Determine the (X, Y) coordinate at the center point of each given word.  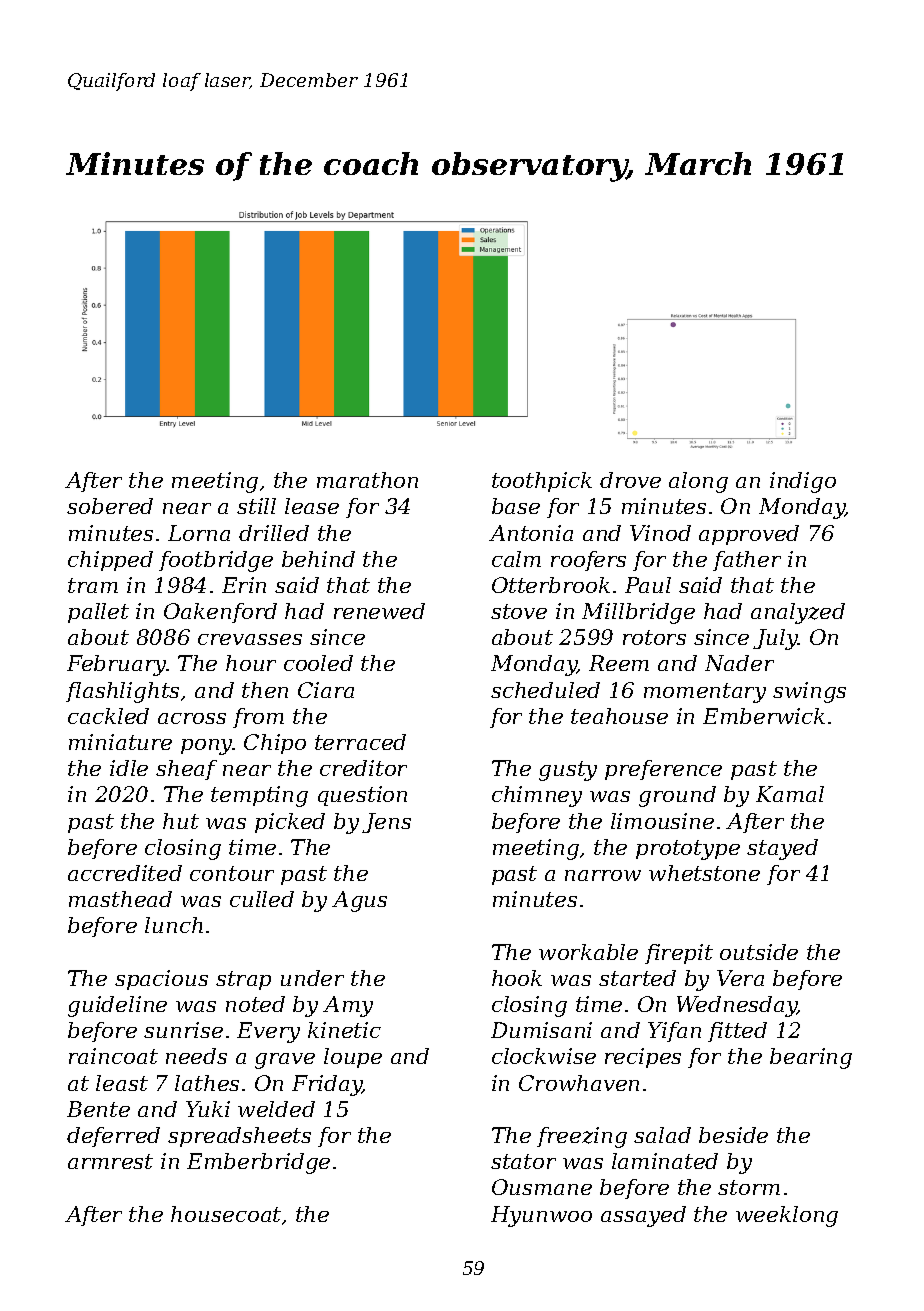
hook (517, 978)
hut (181, 821)
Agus (359, 901)
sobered (110, 506)
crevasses (250, 639)
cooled (318, 663)
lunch (174, 925)
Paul (648, 585)
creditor (363, 768)
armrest (110, 1161)
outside (759, 952)
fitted (737, 1032)
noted (255, 1004)
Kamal (790, 794)
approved (749, 535)
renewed (379, 611)
